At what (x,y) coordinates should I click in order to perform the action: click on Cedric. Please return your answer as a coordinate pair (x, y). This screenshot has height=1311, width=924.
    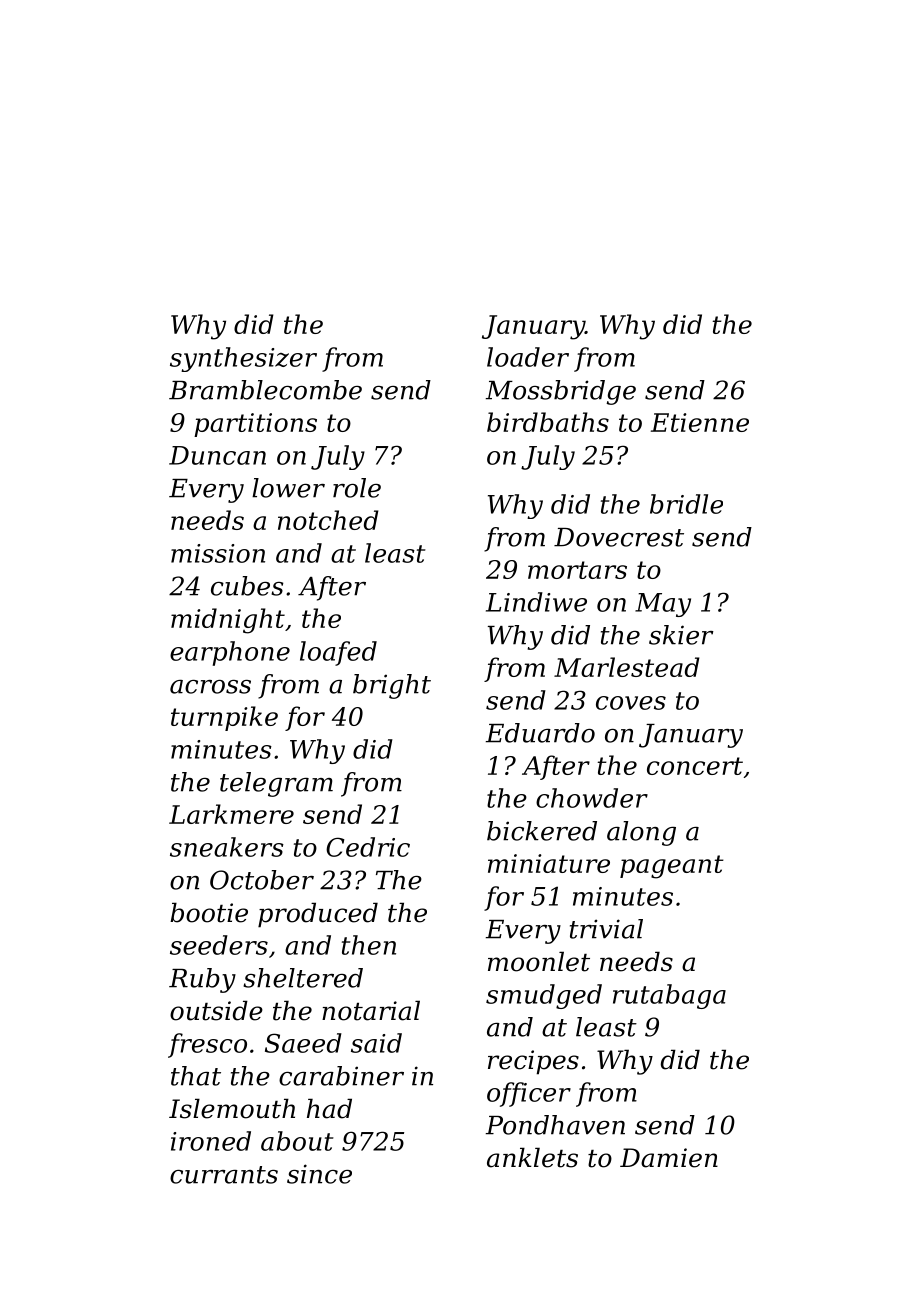
    Looking at the image, I should click on (368, 847).
